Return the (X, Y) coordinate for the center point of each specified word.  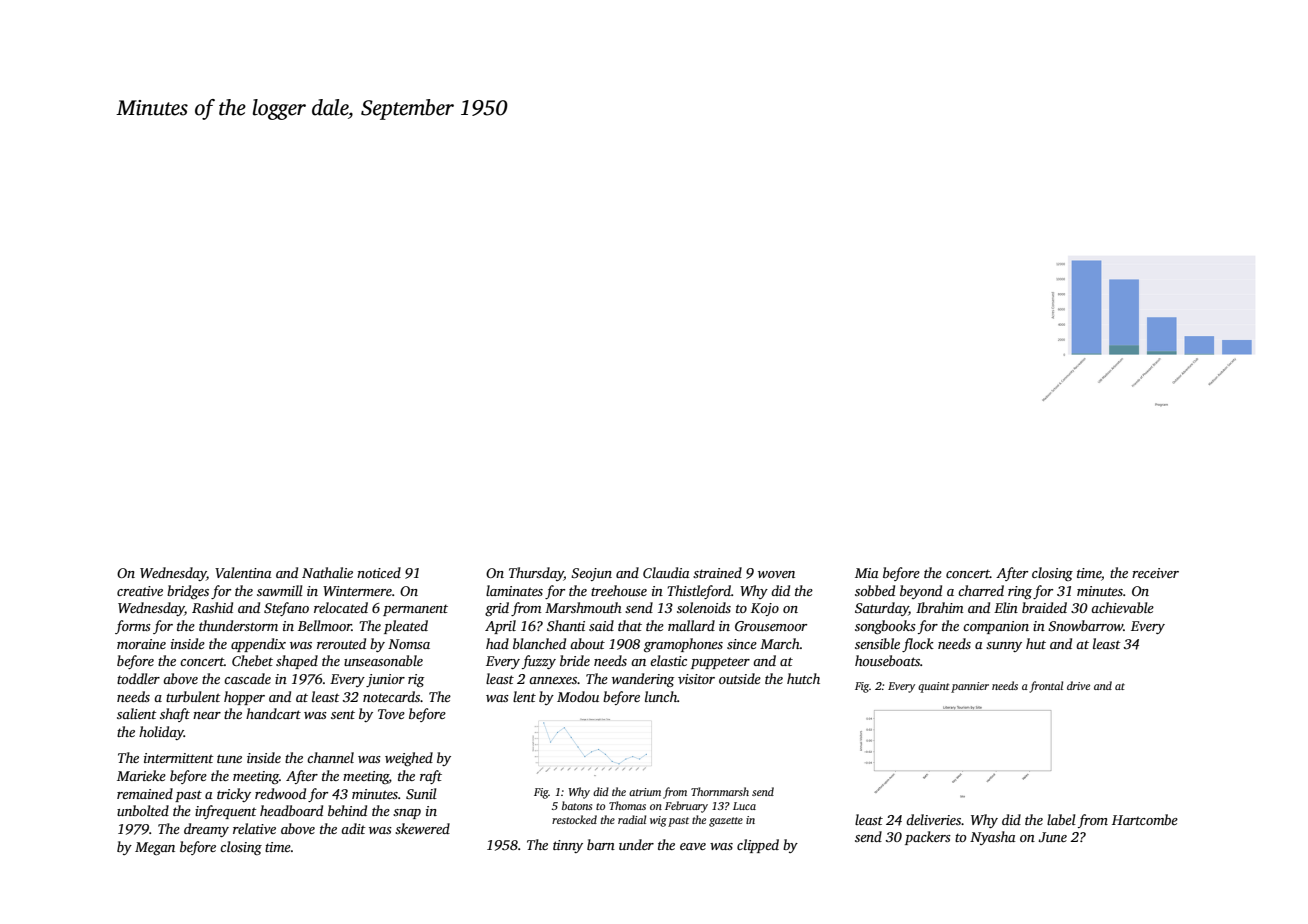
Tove (391, 714)
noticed (379, 572)
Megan (155, 848)
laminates (514, 590)
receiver (1155, 573)
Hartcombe (1145, 819)
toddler (138, 678)
